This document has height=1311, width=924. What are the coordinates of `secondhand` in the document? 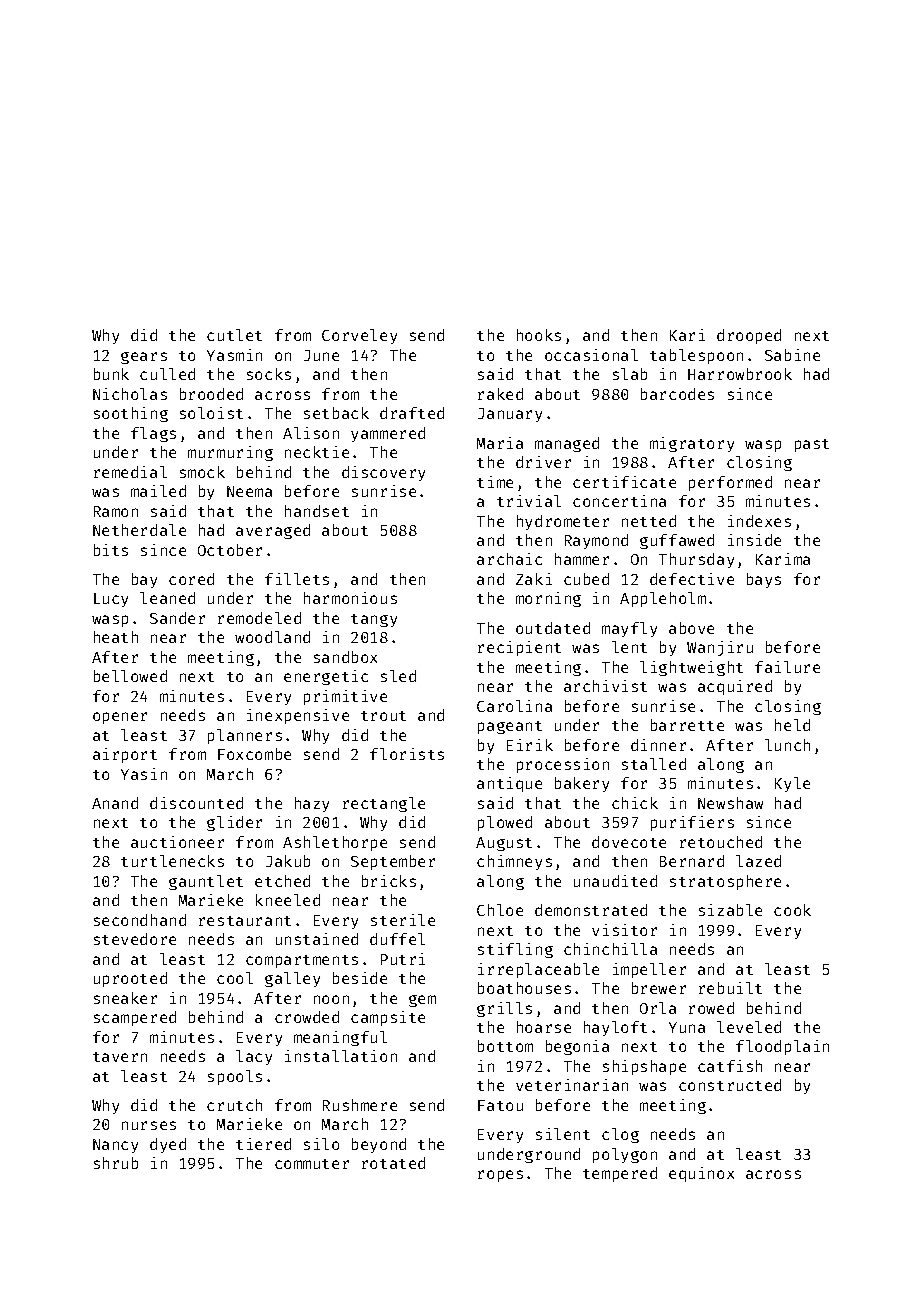 It's located at (140, 920).
